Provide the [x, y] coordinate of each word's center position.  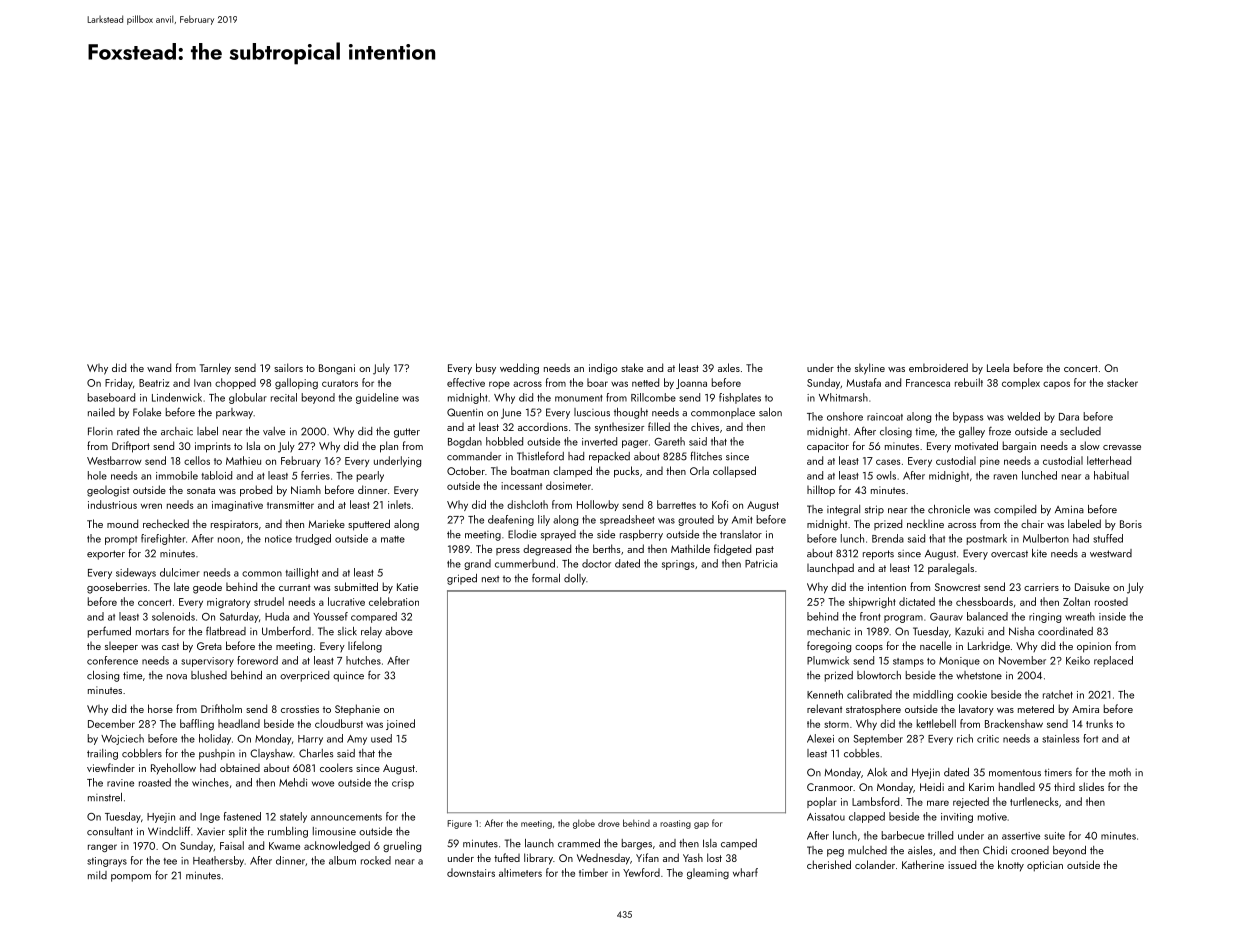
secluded [1080, 431]
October [466, 470]
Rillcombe [653, 397]
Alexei [820, 738]
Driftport [131, 447]
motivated [976, 445]
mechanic [828, 631]
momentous [1015, 773]
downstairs [471, 872]
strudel [269, 601]
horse [160, 708]
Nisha [1021, 631]
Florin [100, 431]
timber [593, 872]
